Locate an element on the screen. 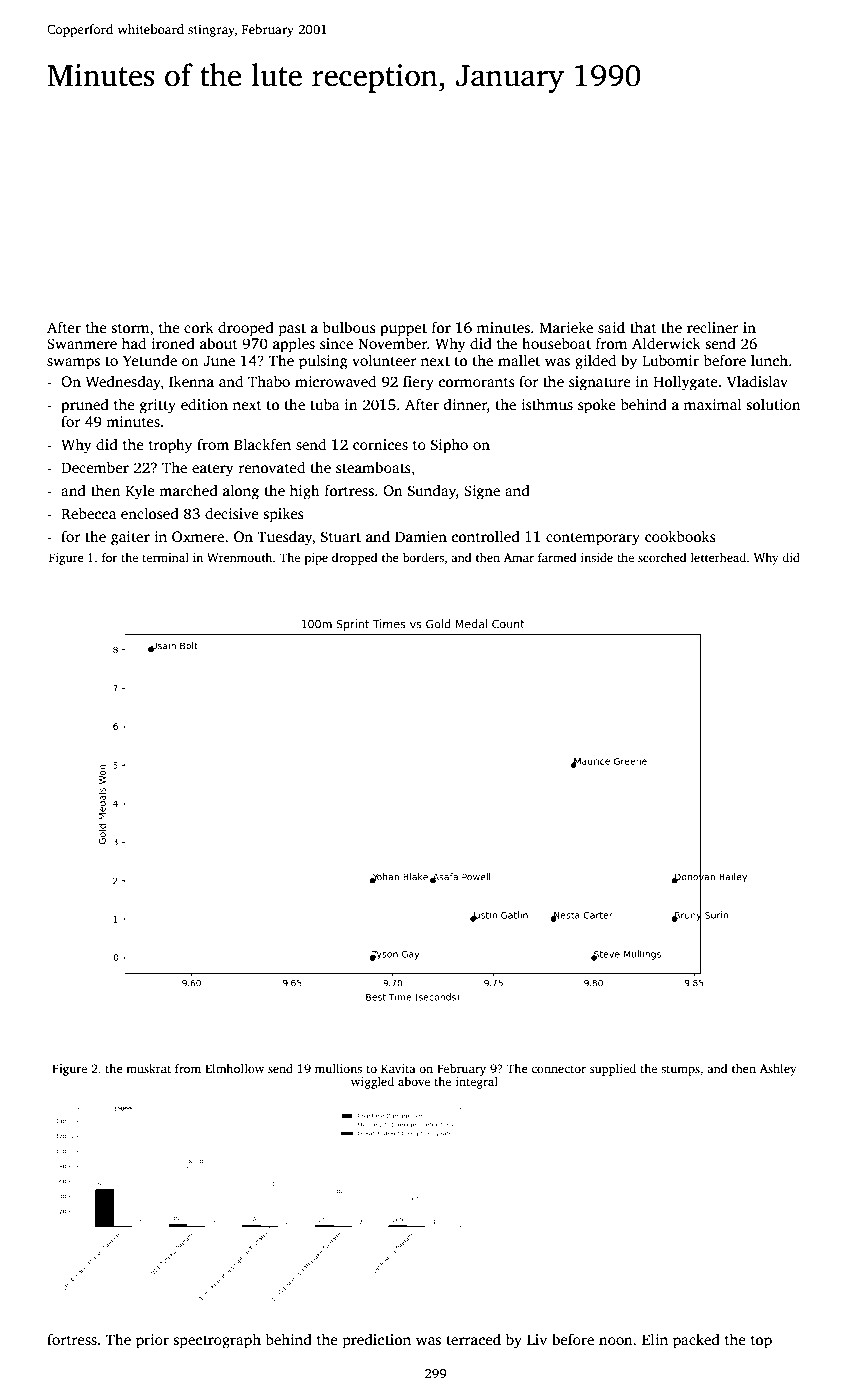 The width and height of the screenshot is (849, 1400). mullions is located at coordinates (338, 1068).
